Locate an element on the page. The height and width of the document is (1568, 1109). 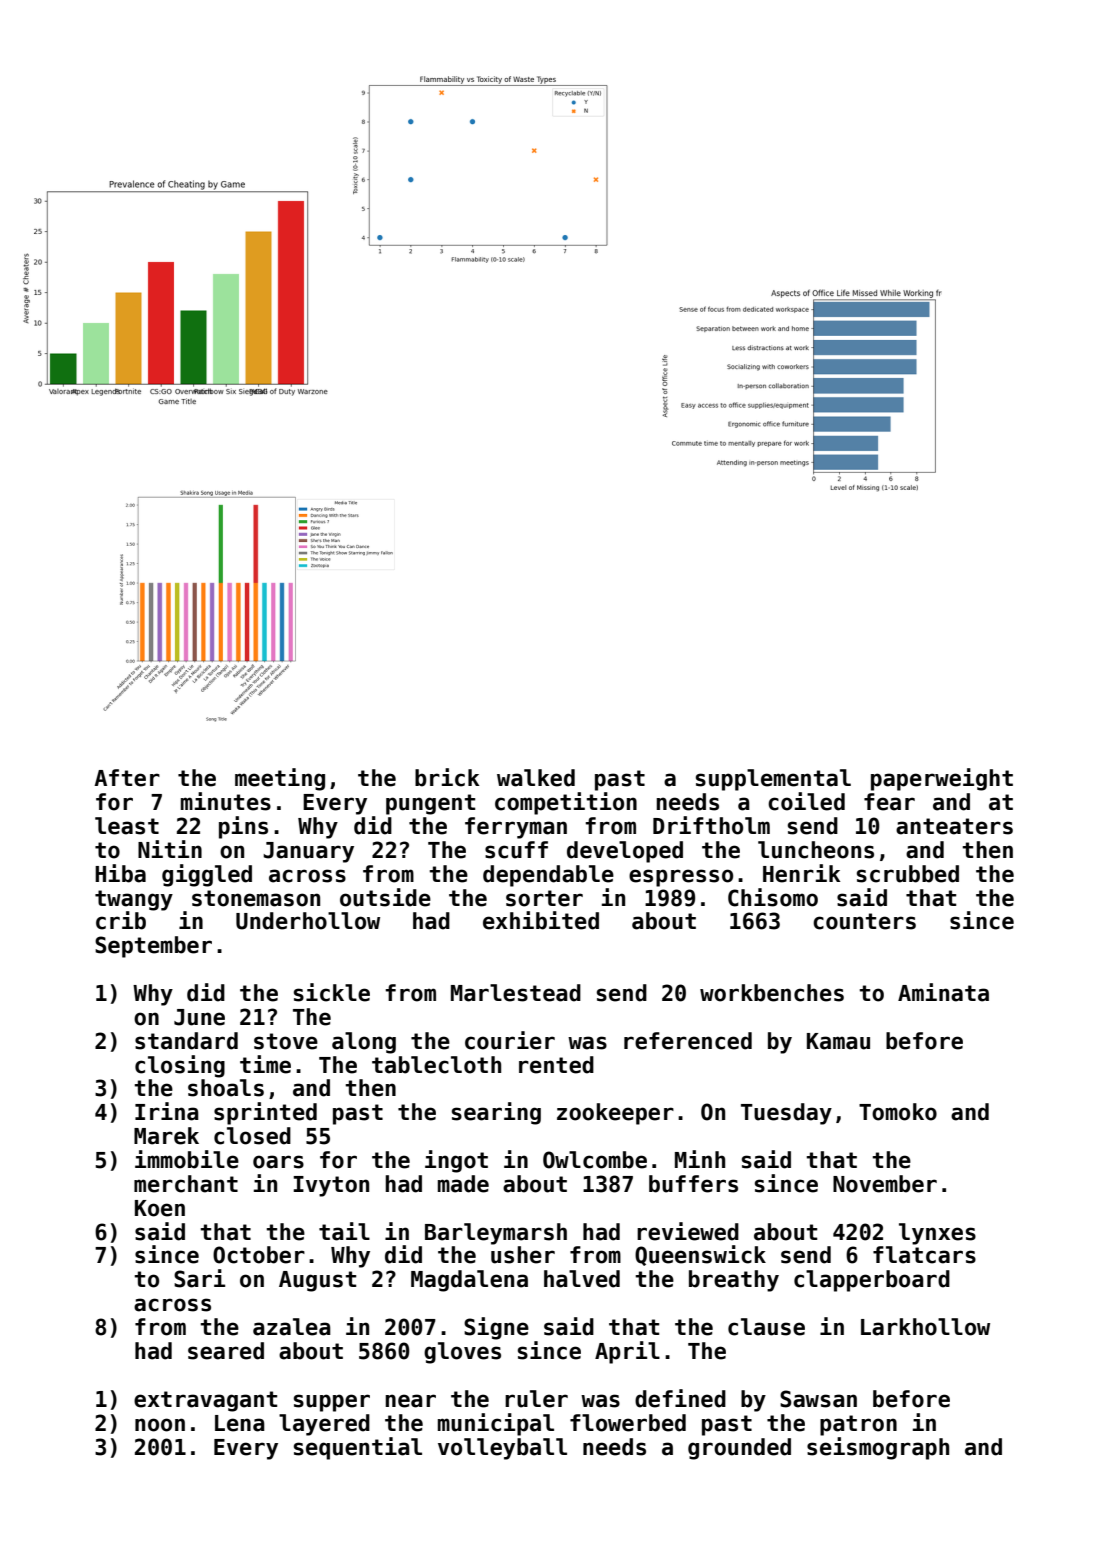
Underhollow is located at coordinates (308, 921).
